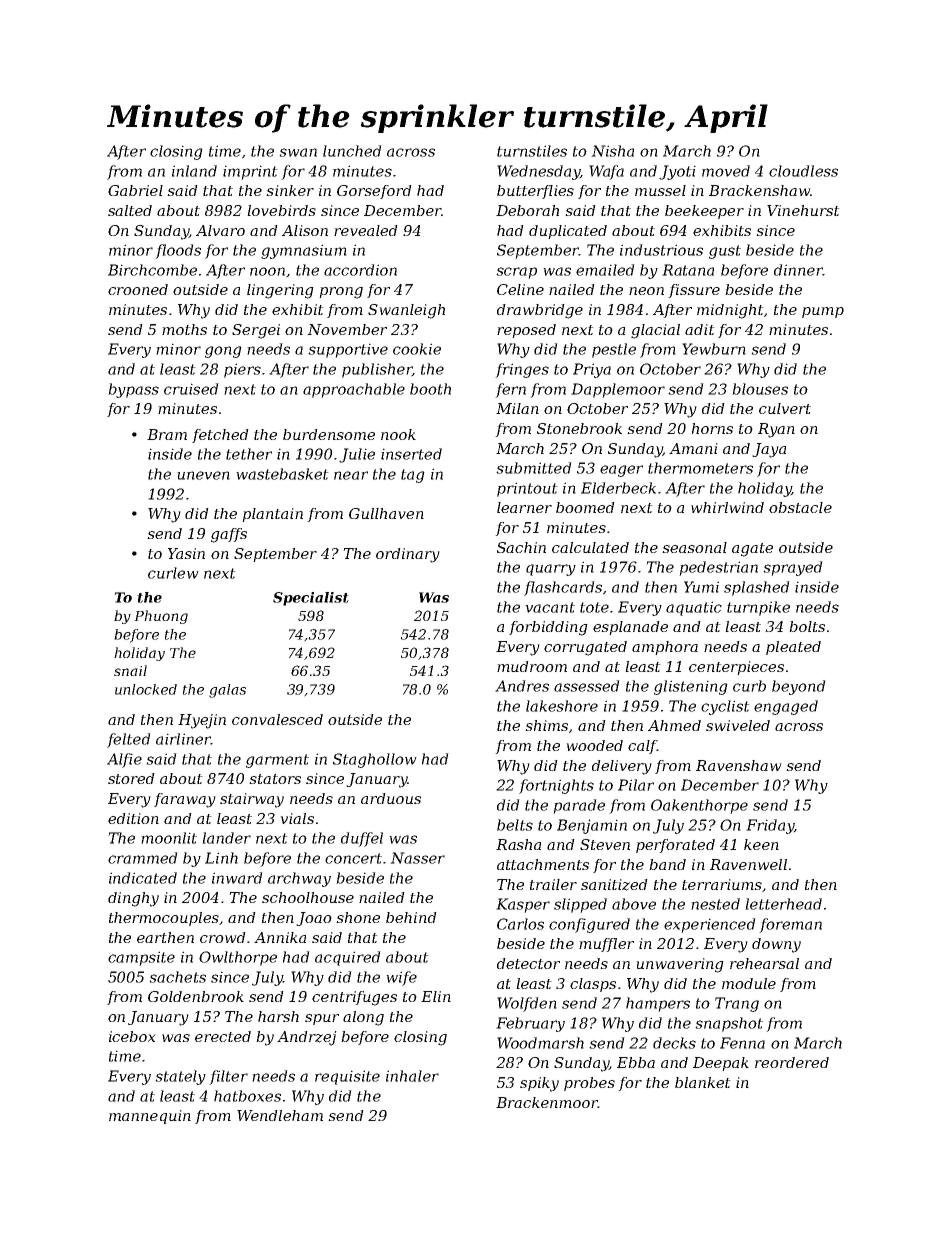 This image has height=1233, width=952. What do you see at coordinates (605, 844) in the image?
I see `Steven` at bounding box center [605, 844].
